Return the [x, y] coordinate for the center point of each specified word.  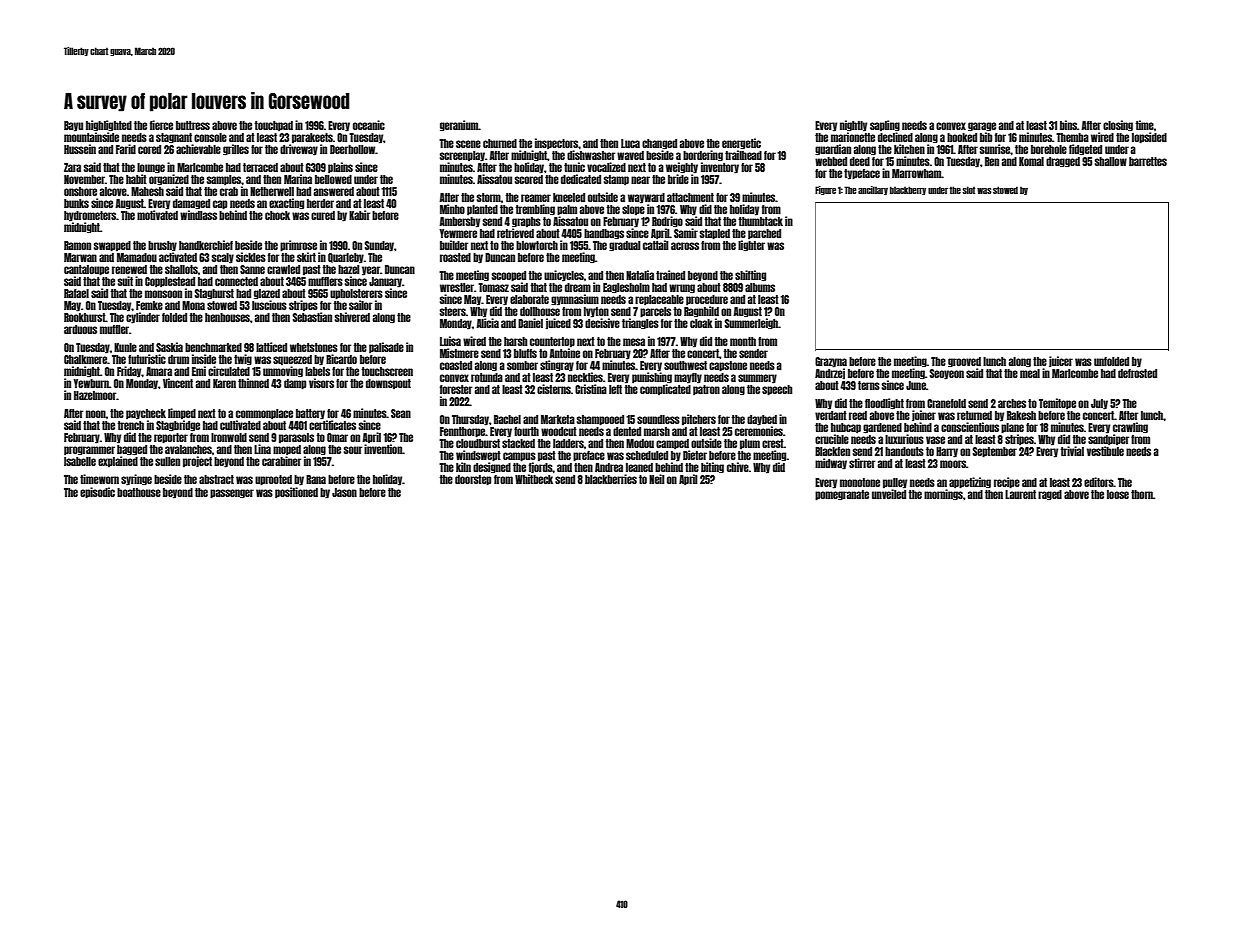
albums [760, 287]
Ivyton [596, 312]
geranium [459, 126]
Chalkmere [85, 359]
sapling [885, 126]
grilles [236, 150]
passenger [232, 494]
